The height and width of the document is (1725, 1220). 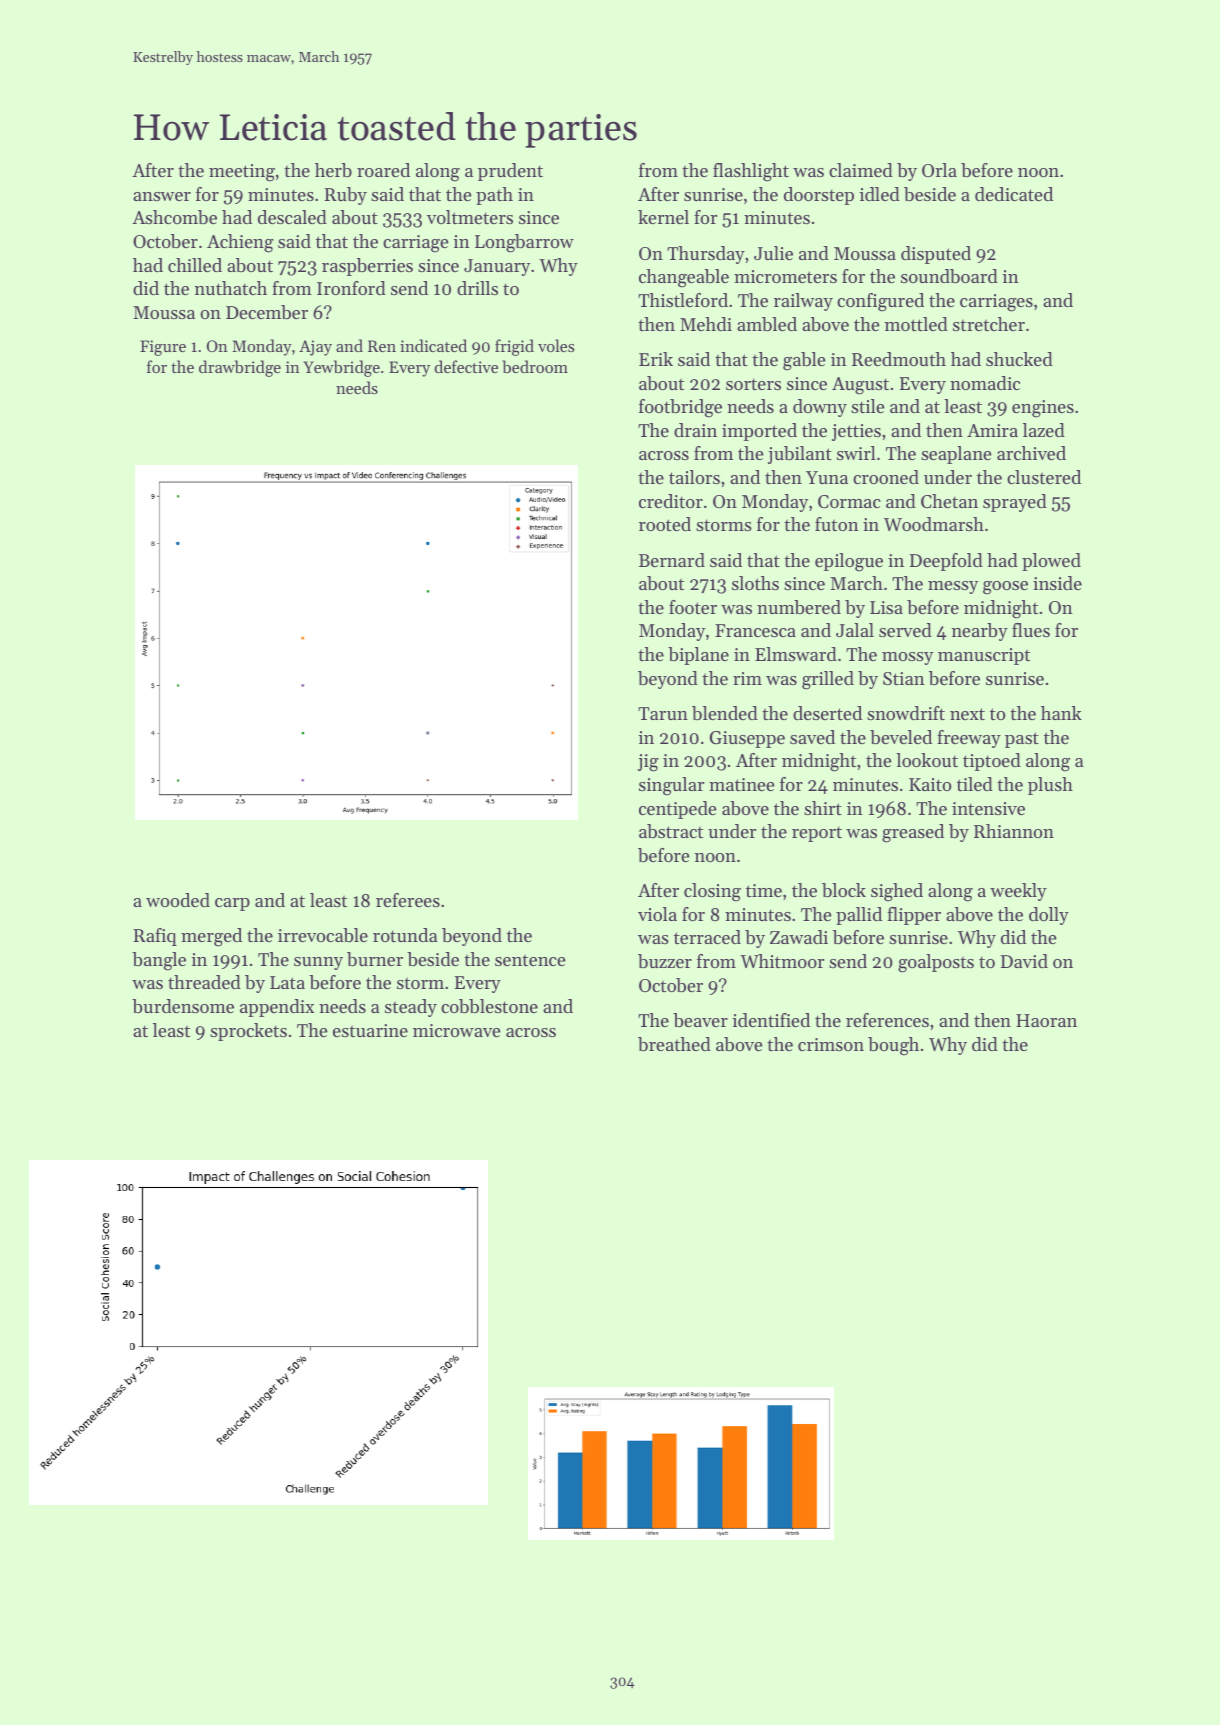 I want to click on meeting, so click(x=242, y=173).
